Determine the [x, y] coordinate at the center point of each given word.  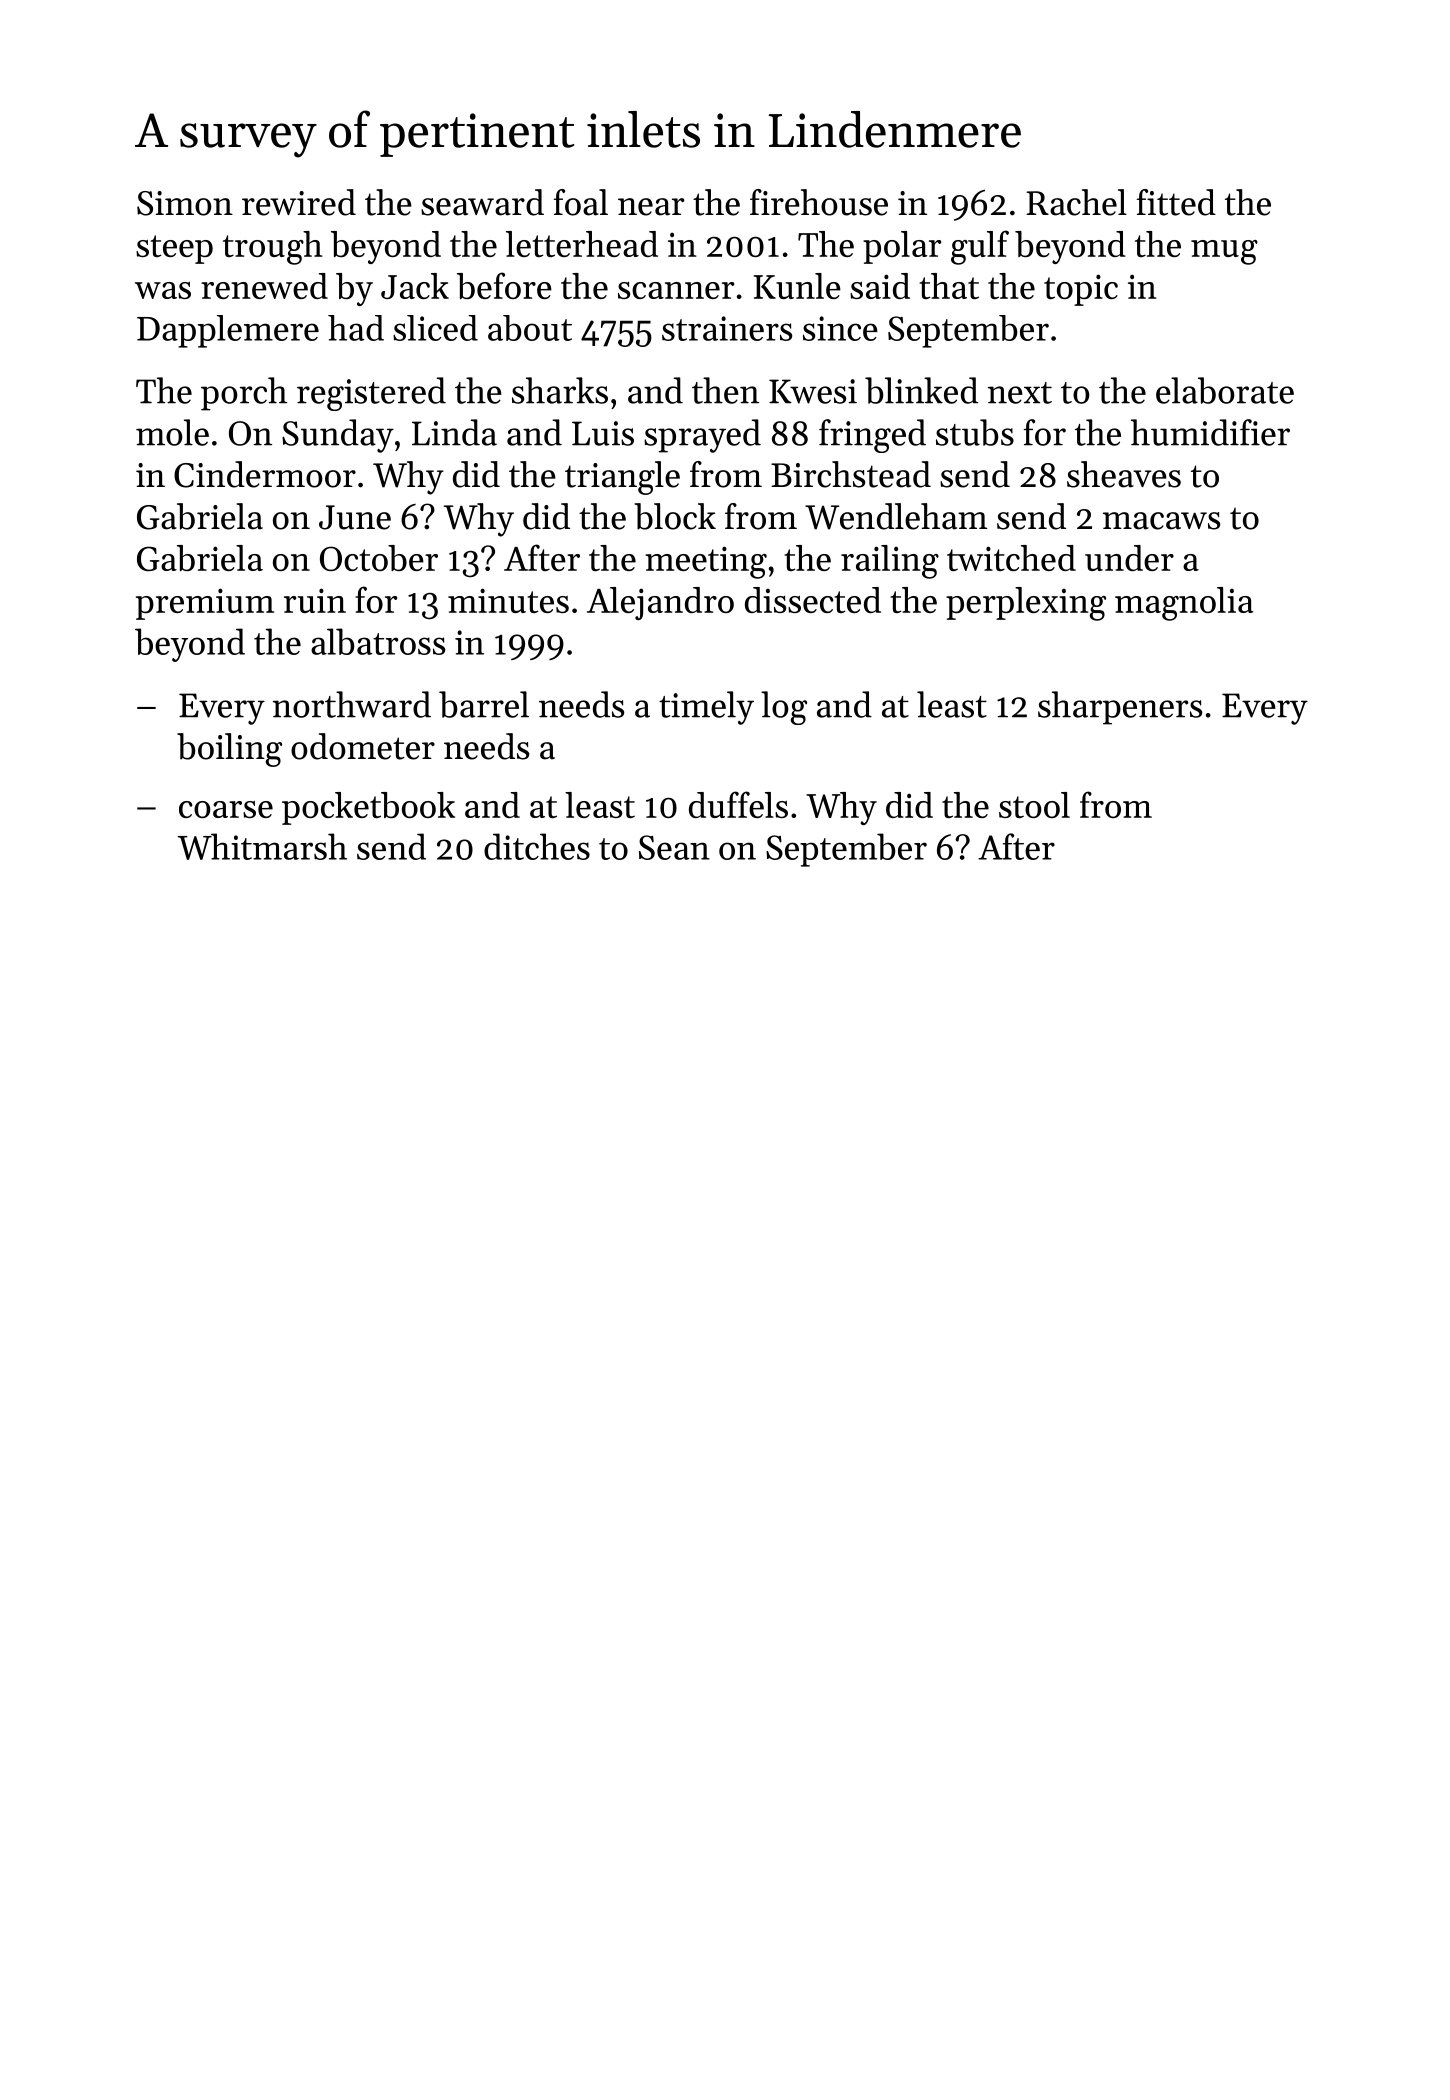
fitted [1176, 202]
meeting [706, 562]
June [355, 517]
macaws [1161, 521]
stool [1034, 805]
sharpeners [1120, 708]
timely [706, 708]
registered [371, 394]
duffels [738, 804]
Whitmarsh [262, 846]
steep [174, 249]
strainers [727, 328]
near [651, 207]
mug [1224, 252]
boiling [229, 750]
